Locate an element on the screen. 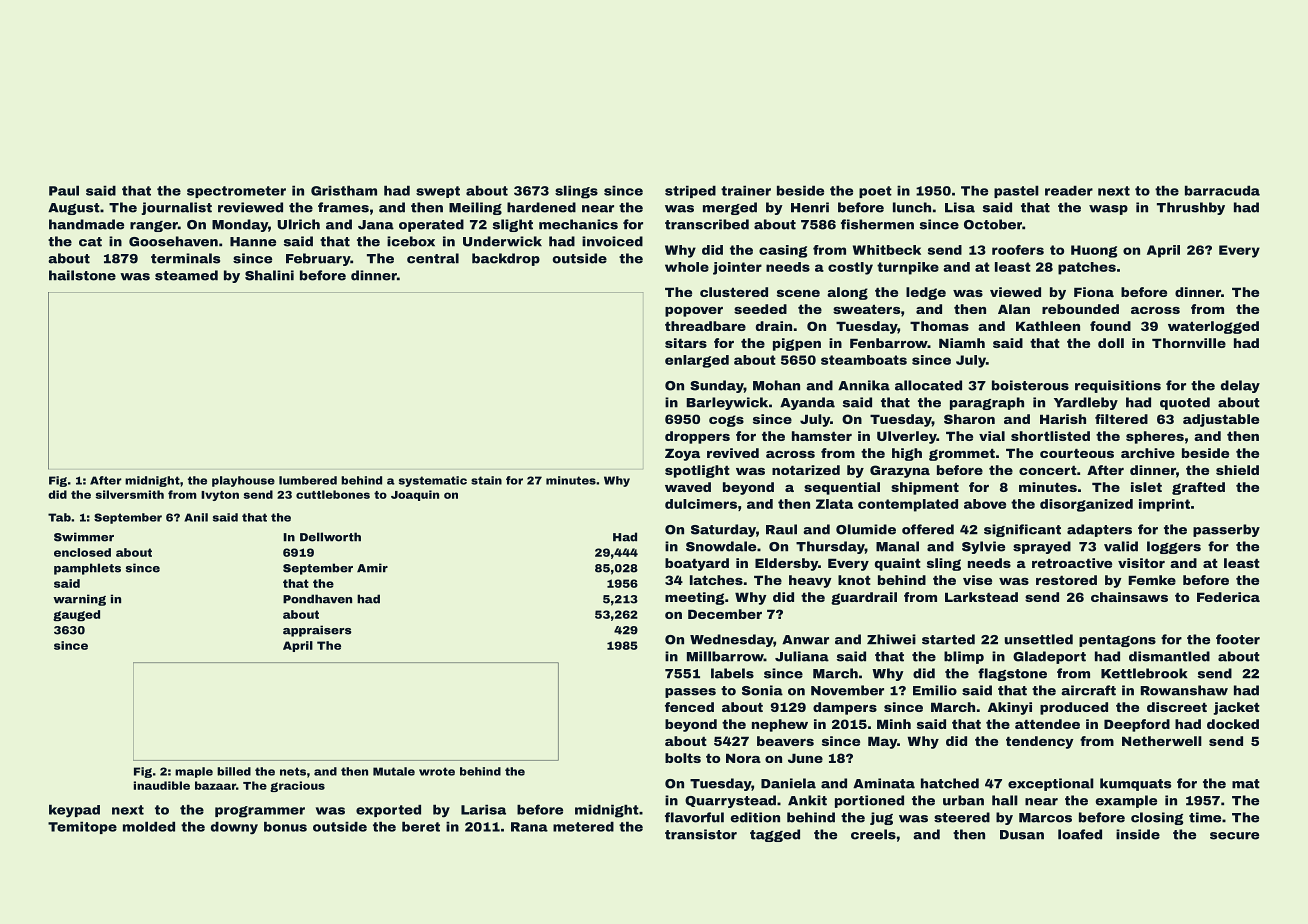  Ulrich is located at coordinates (299, 224).
